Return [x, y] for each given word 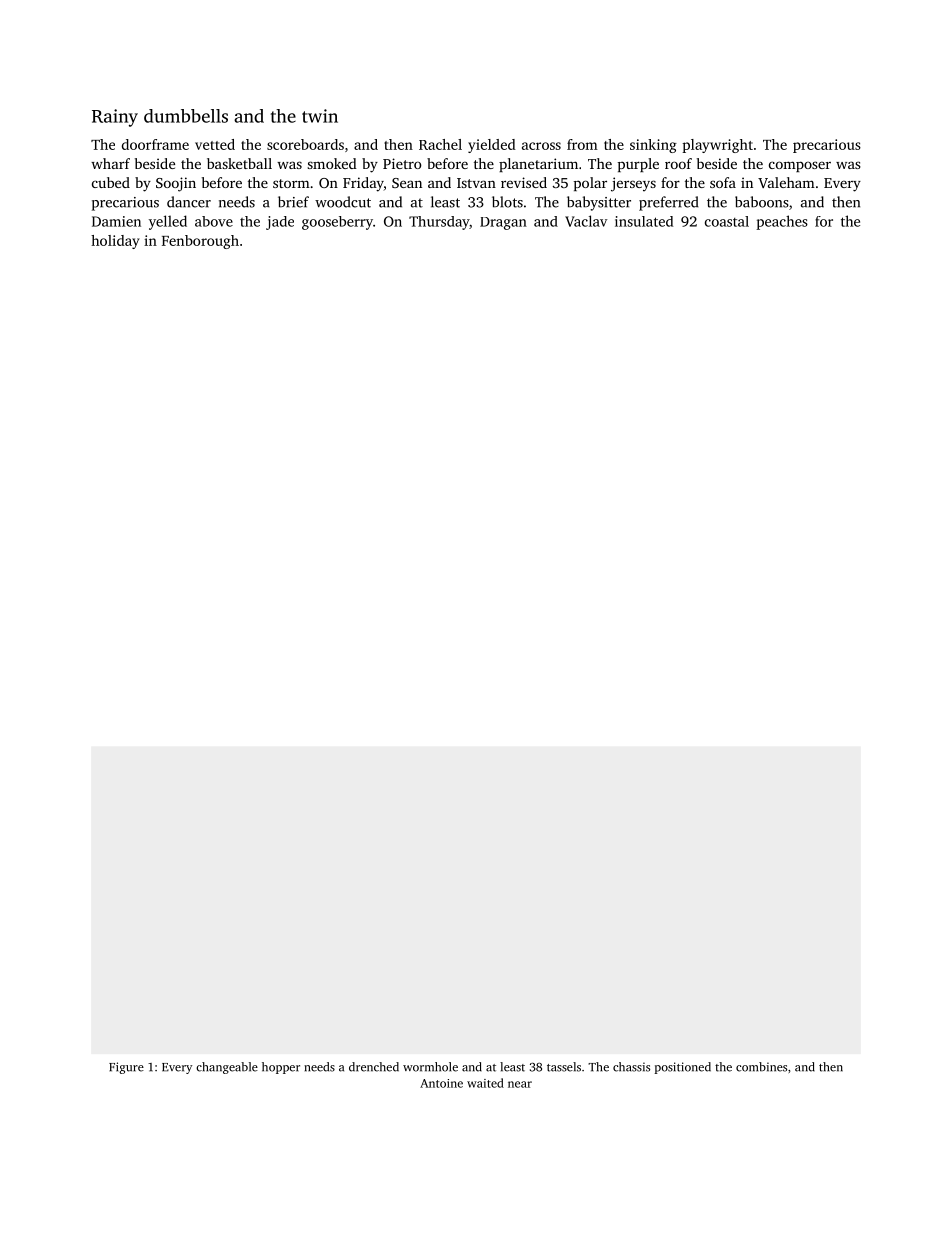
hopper [281, 1068]
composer [800, 166]
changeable [227, 1068]
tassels [564, 1067]
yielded [492, 146]
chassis [631, 1067]
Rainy [115, 118]
